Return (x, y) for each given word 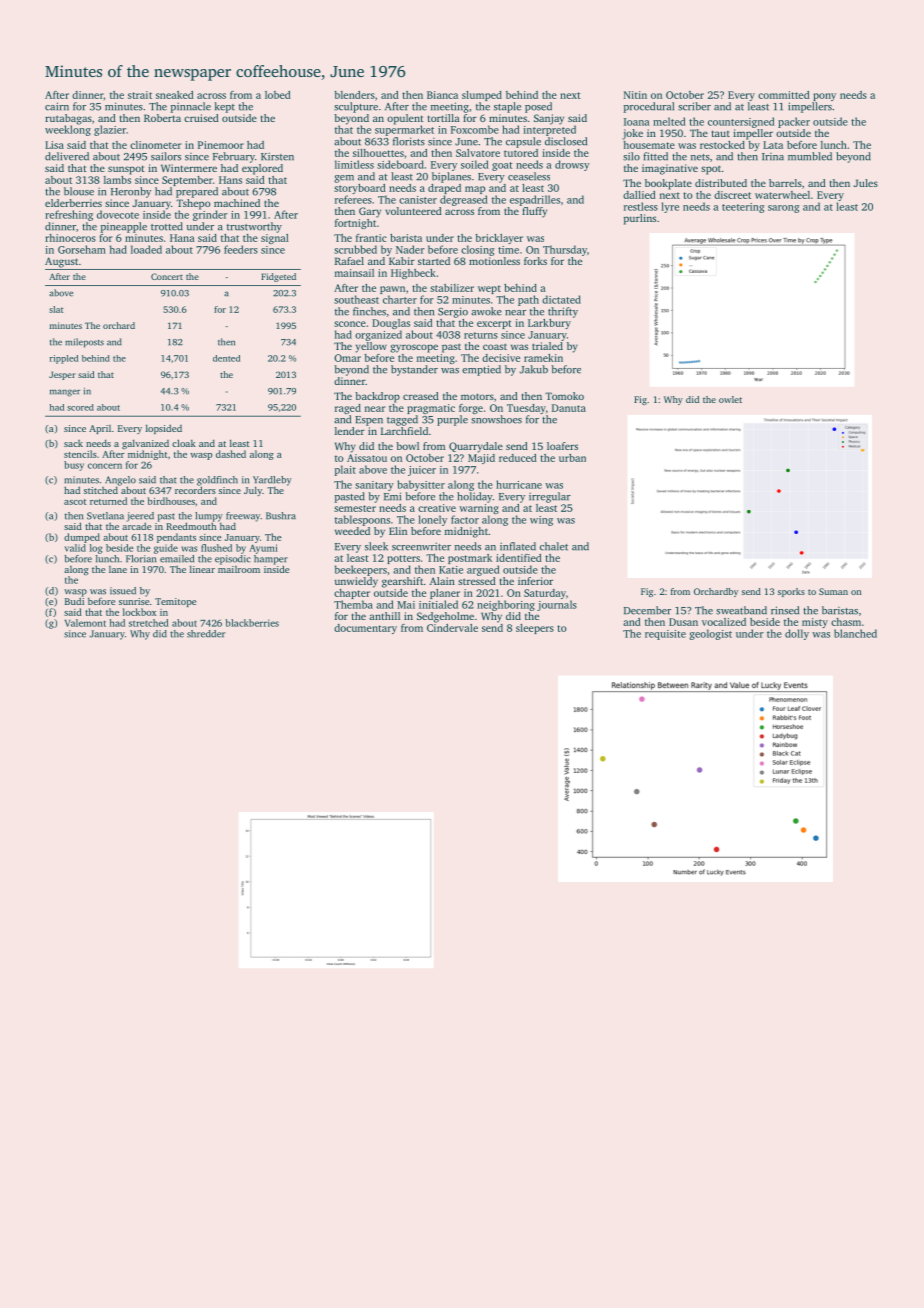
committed (784, 95)
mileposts (84, 343)
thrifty (563, 312)
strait (140, 95)
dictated (561, 299)
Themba (353, 604)
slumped (482, 96)
